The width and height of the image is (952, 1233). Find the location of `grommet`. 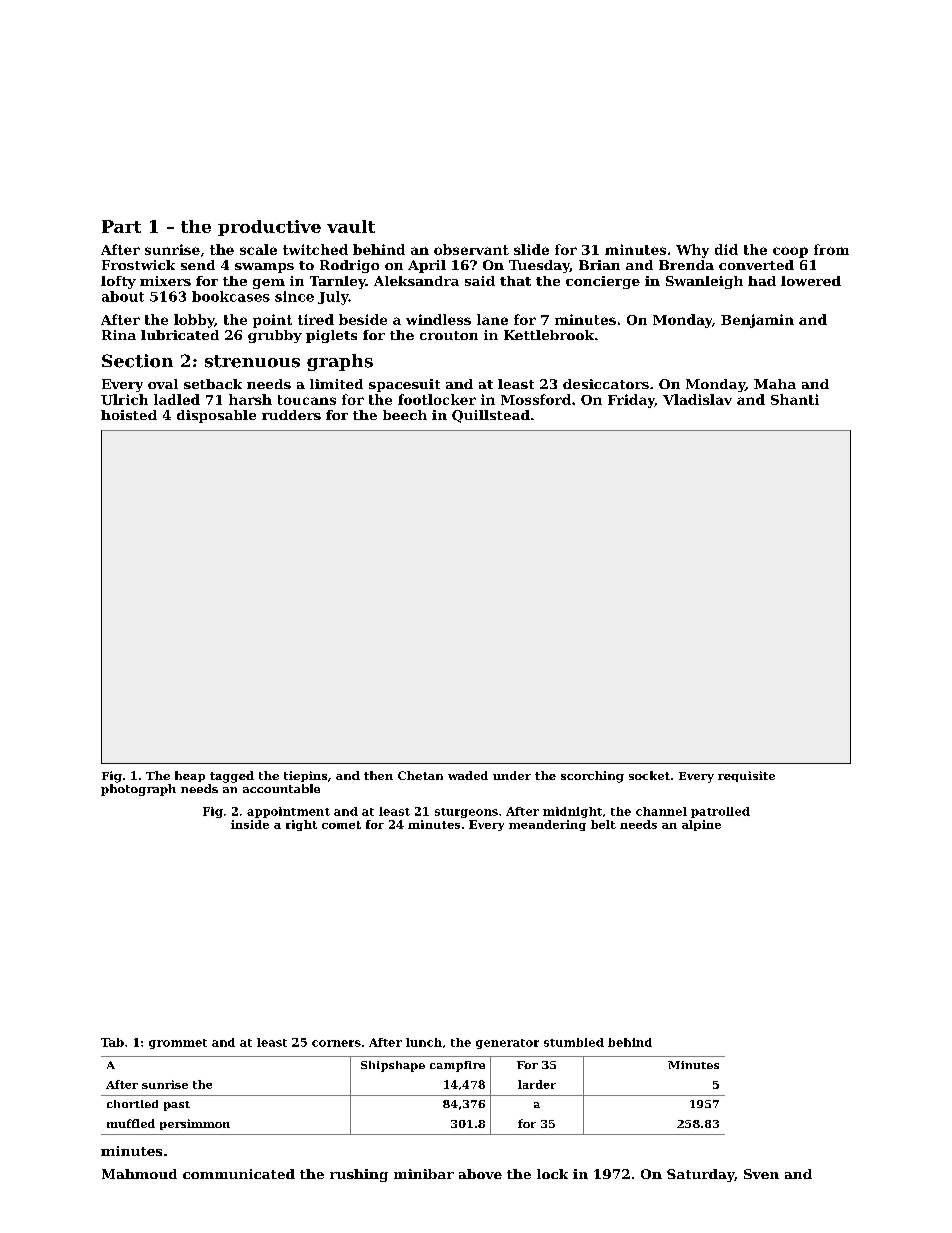

grommet is located at coordinates (178, 1044).
